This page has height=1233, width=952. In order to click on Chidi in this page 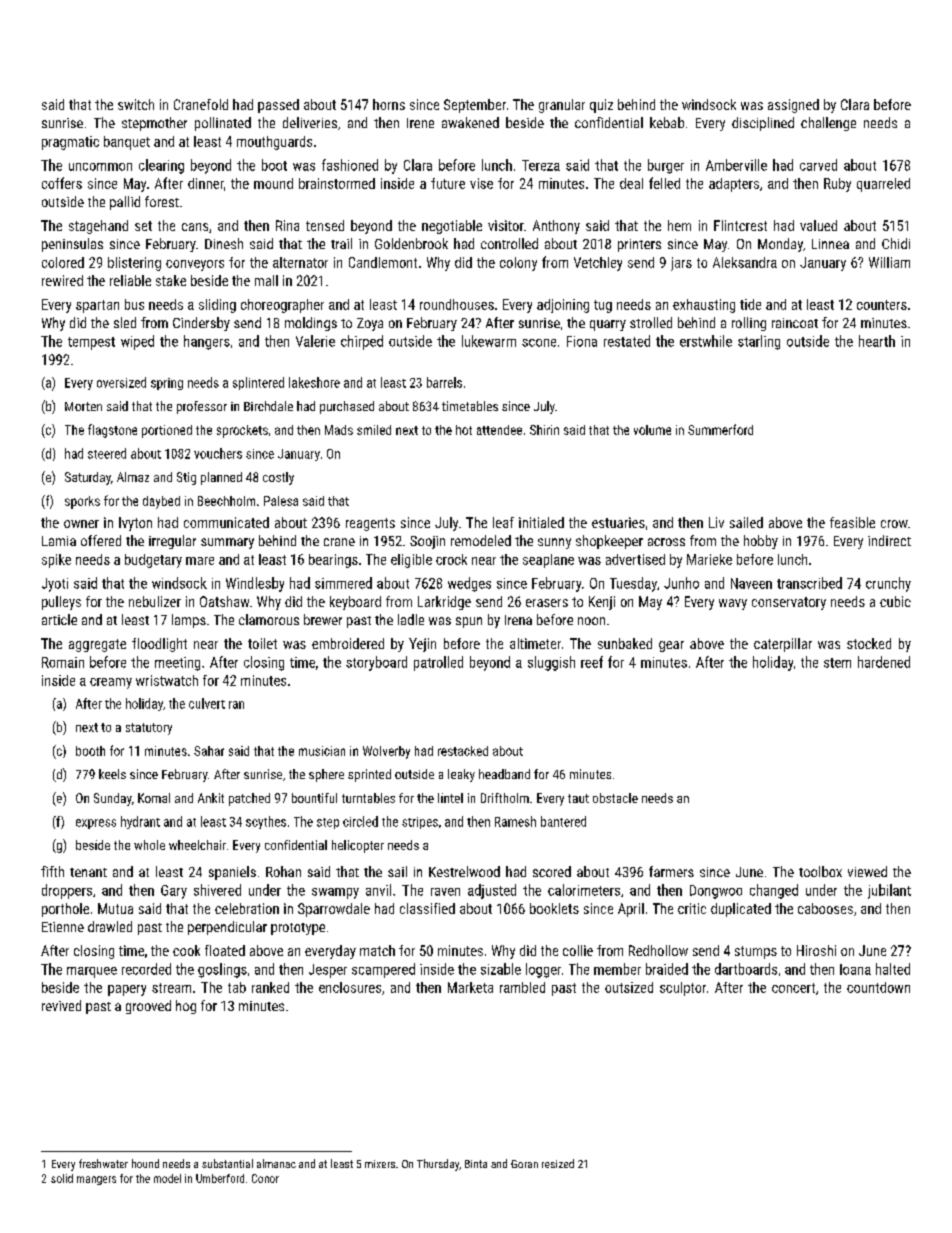, I will do `click(896, 243)`.
